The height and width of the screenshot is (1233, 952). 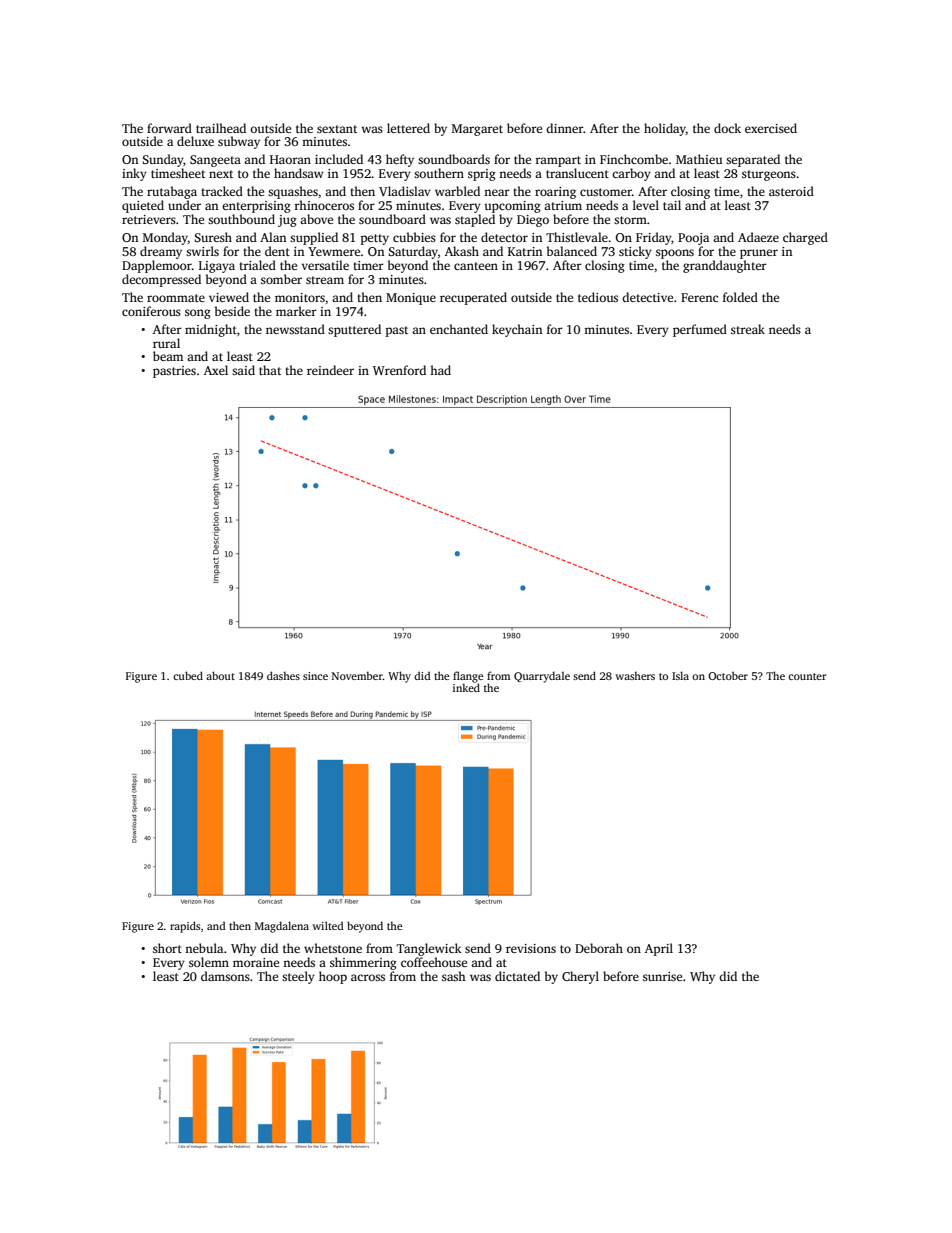 I want to click on dictated, so click(x=517, y=976).
